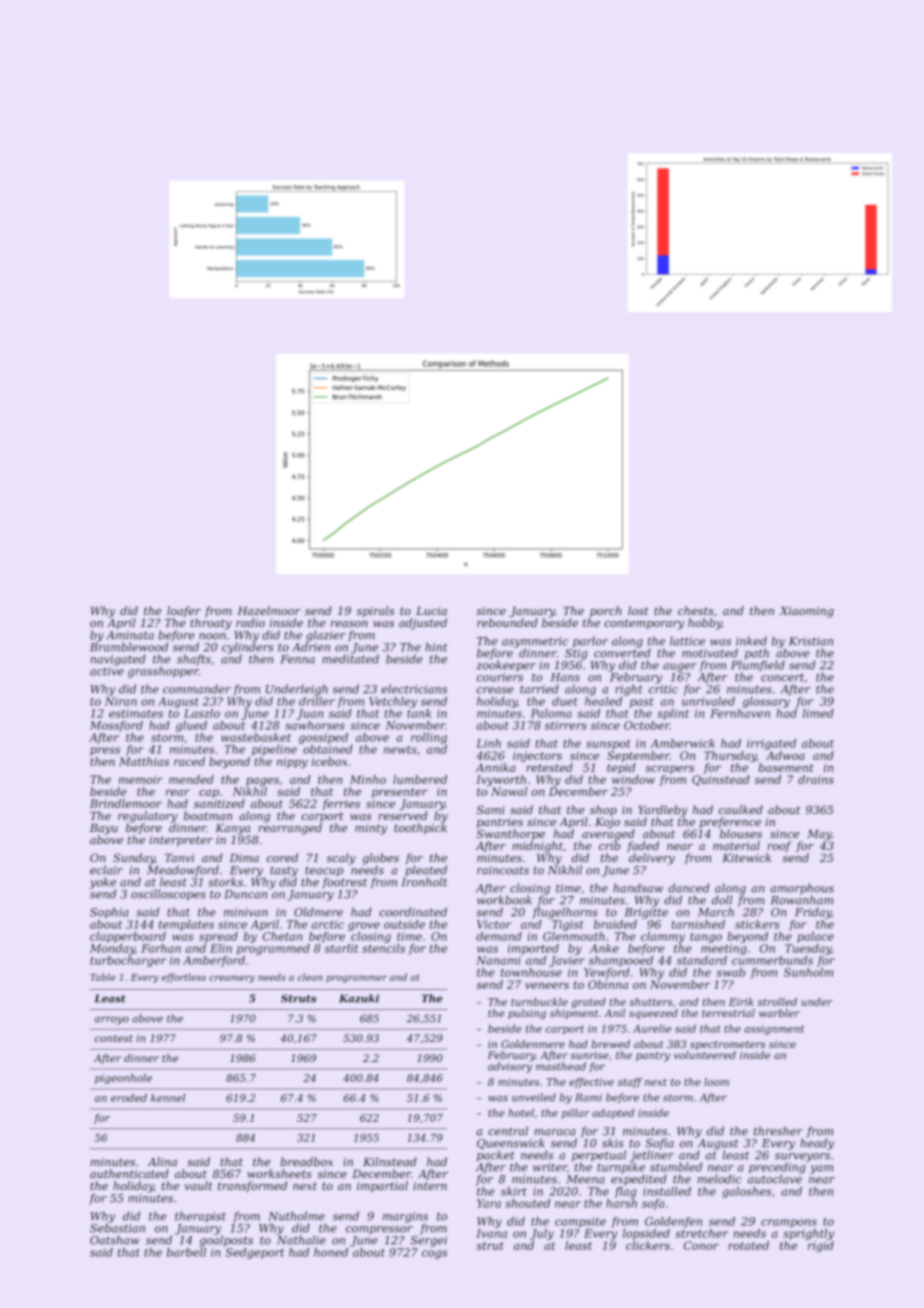  I want to click on veneers, so click(547, 986).
